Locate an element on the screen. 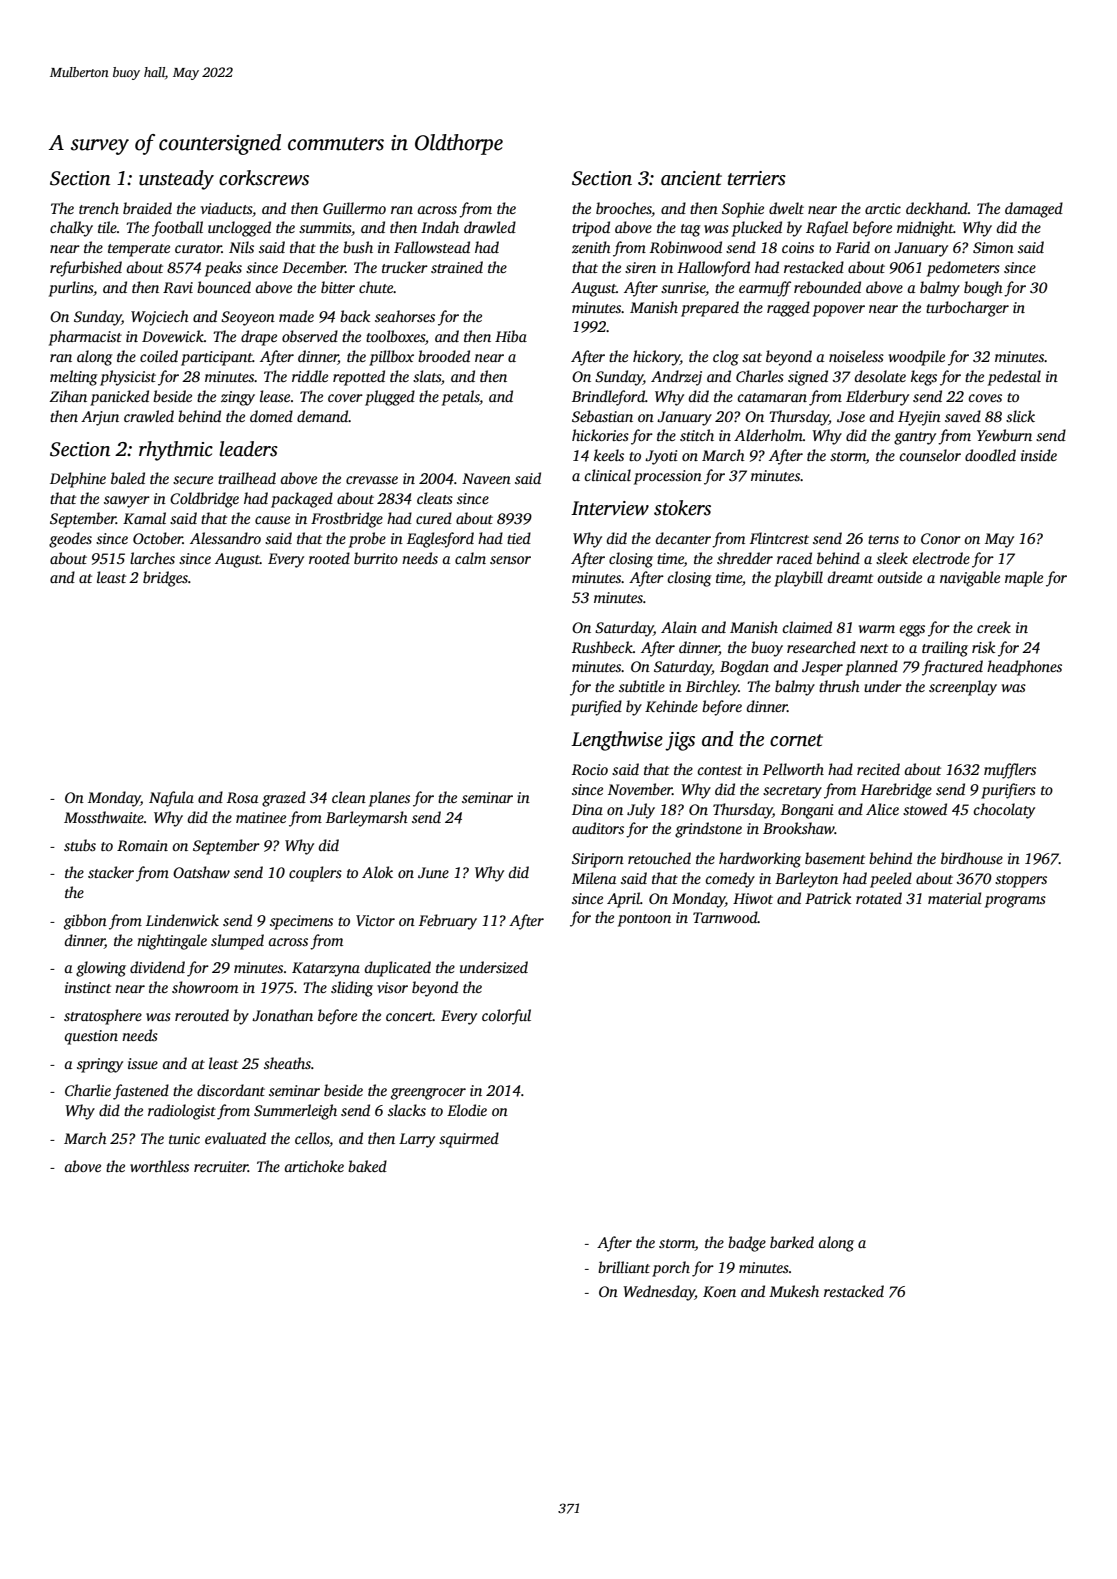  Tarnwood is located at coordinates (725, 917).
